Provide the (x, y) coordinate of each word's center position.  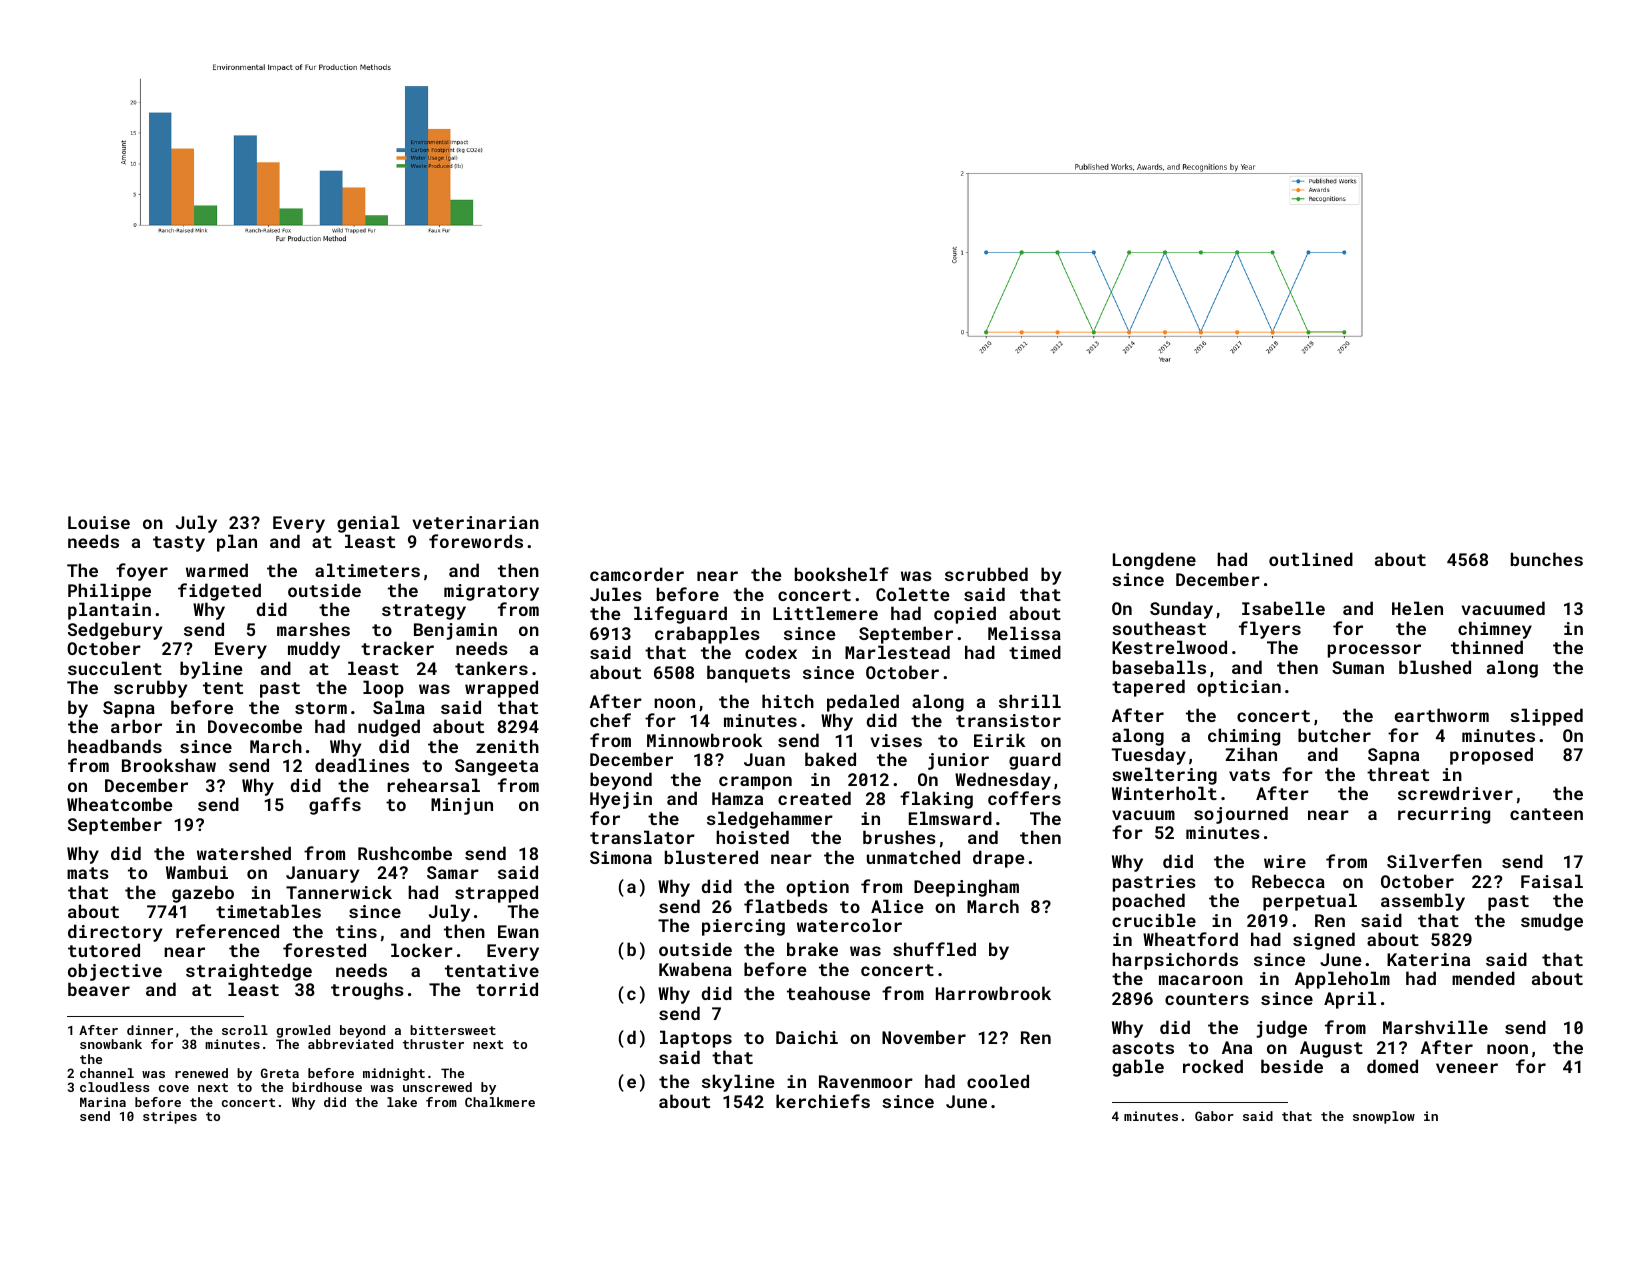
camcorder (637, 574)
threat (1398, 774)
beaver (99, 989)
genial (368, 524)
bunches (1547, 559)
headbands (115, 746)
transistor (1008, 720)
